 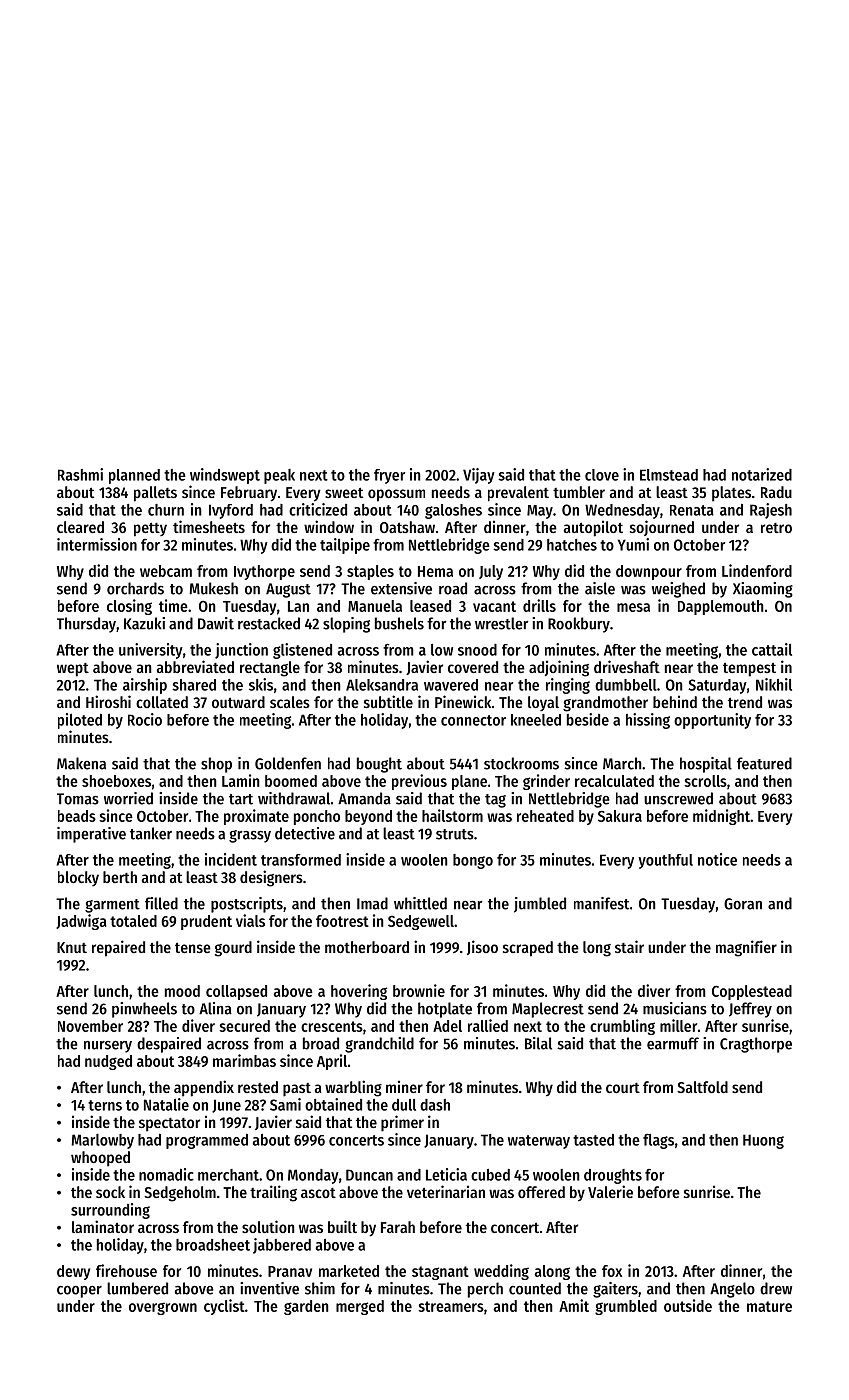 I want to click on Valerie, so click(x=610, y=1191).
